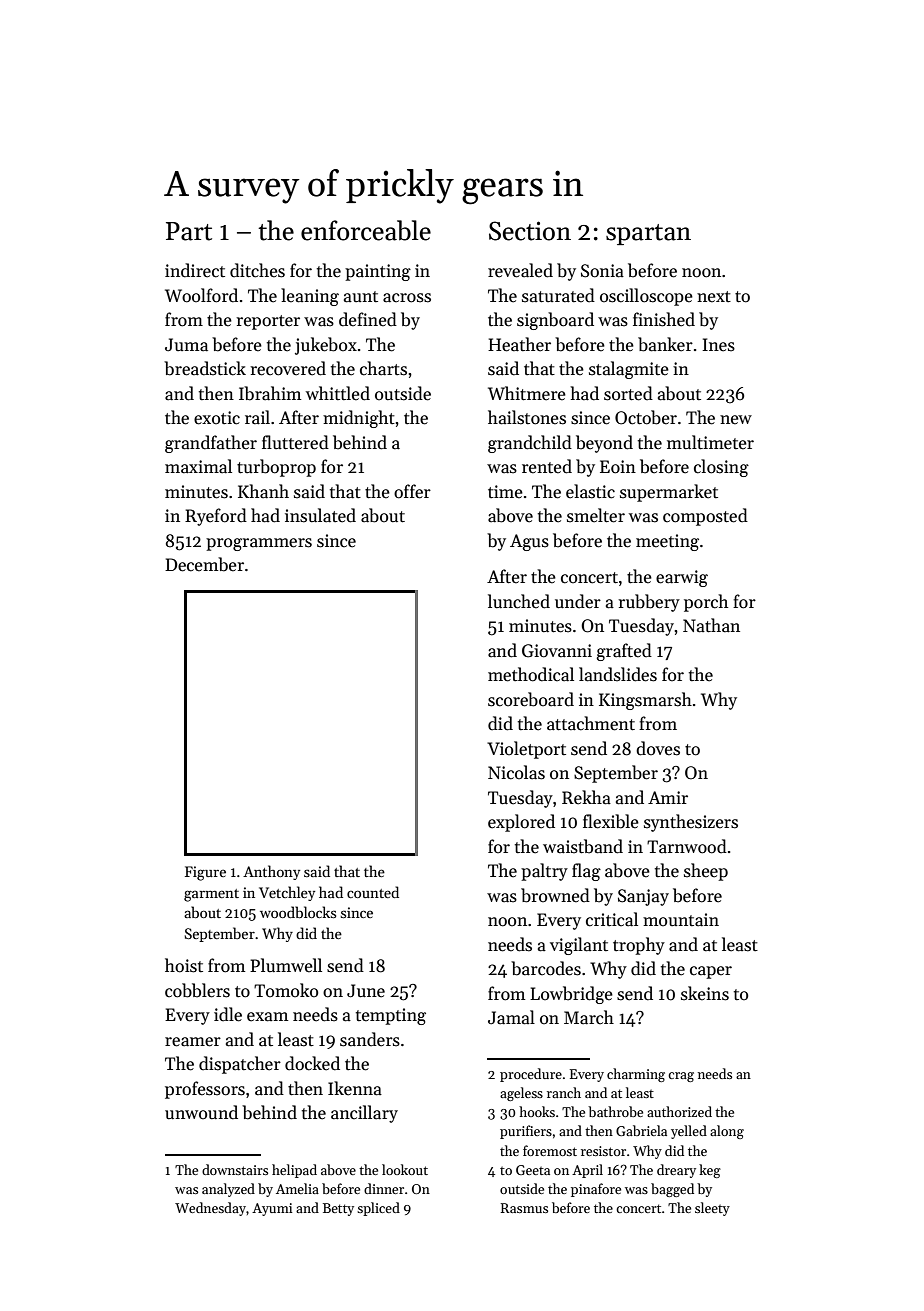 The width and height of the screenshot is (924, 1311). What do you see at coordinates (727, 1132) in the screenshot?
I see `along` at bounding box center [727, 1132].
